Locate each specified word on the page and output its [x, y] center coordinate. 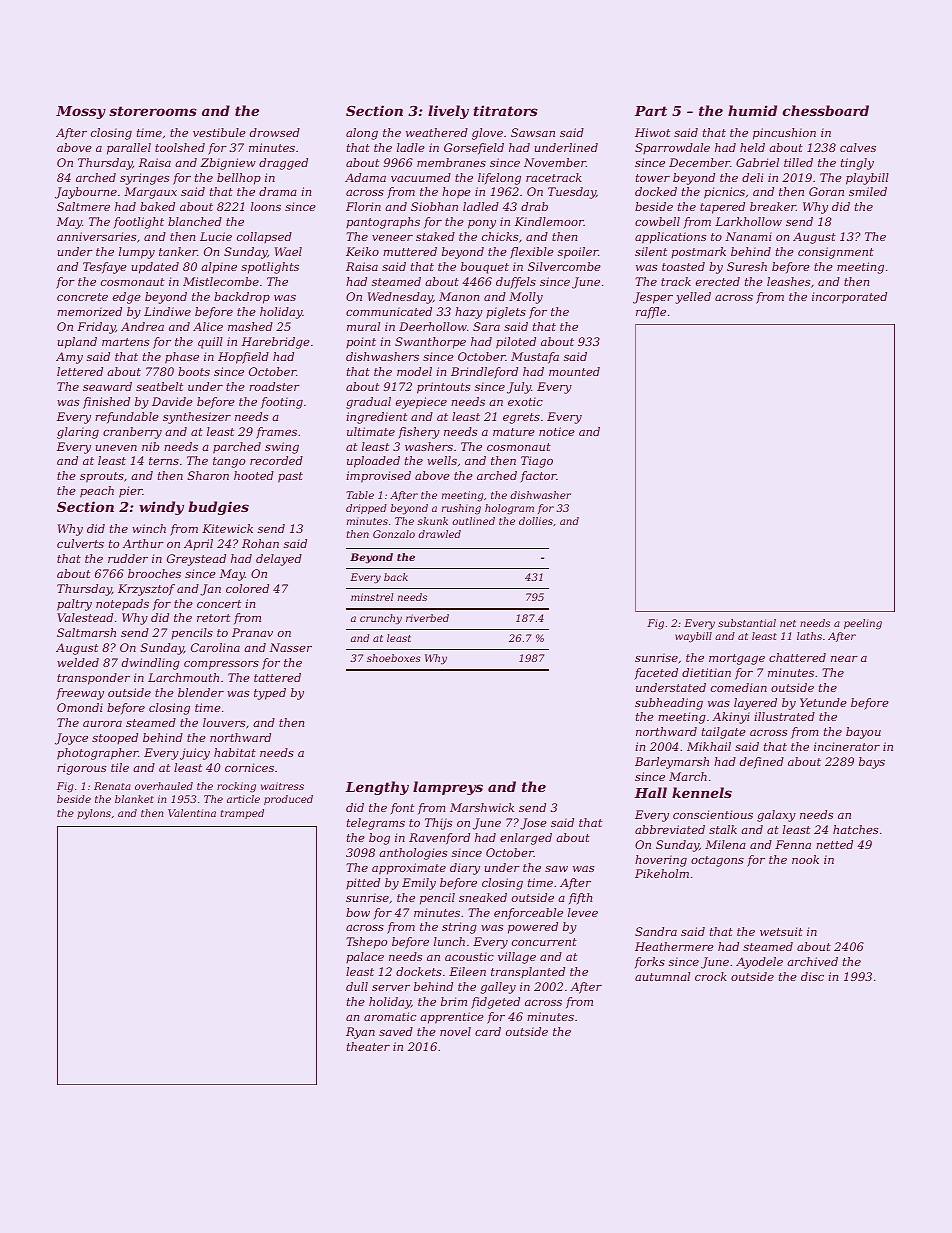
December [699, 162]
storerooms [153, 111]
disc [812, 976]
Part [651, 111]
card [488, 1031]
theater [368, 1046]
